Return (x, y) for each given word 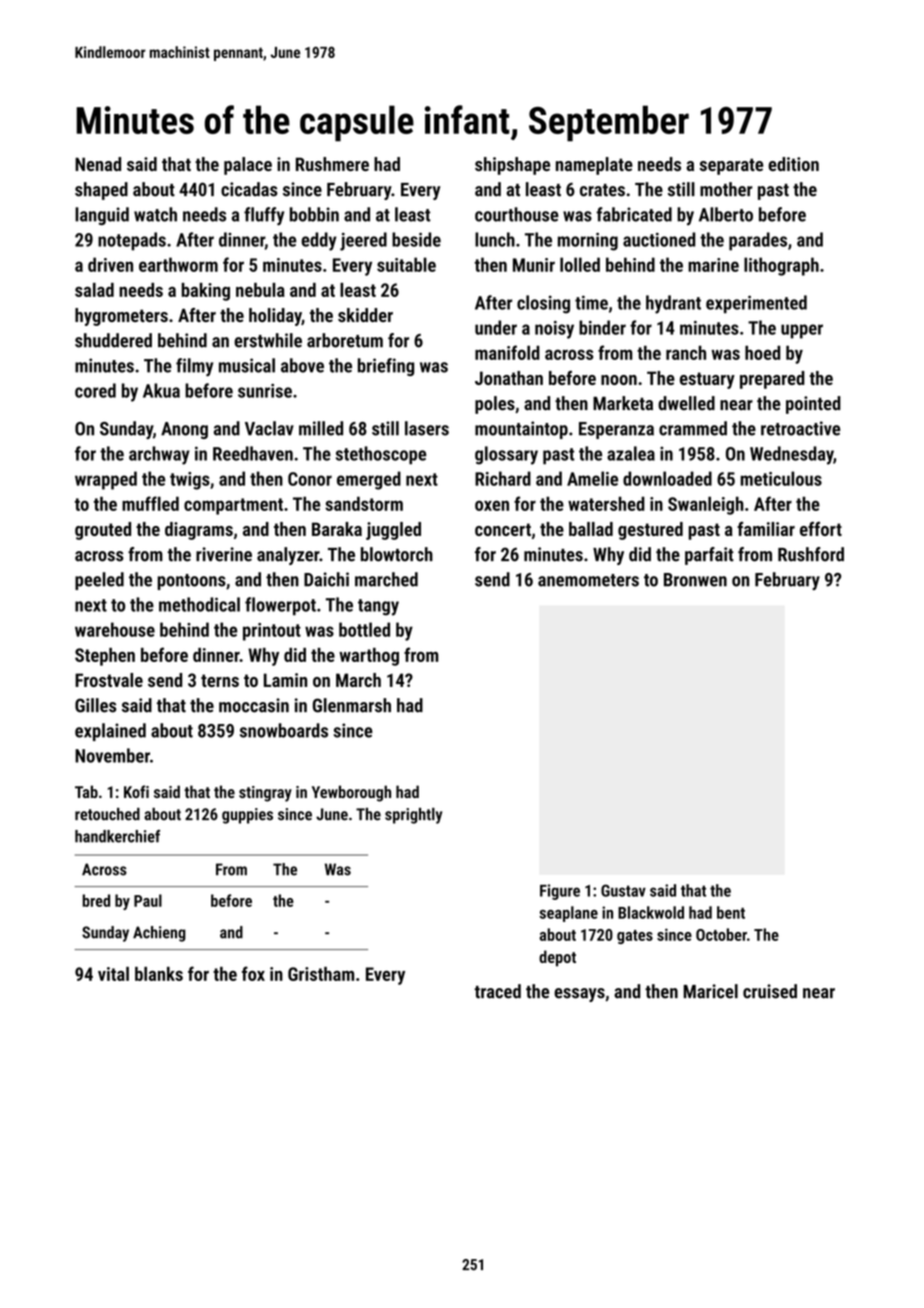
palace (248, 166)
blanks (159, 974)
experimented (756, 304)
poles (495, 405)
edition (793, 164)
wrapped (106, 480)
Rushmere (332, 164)
